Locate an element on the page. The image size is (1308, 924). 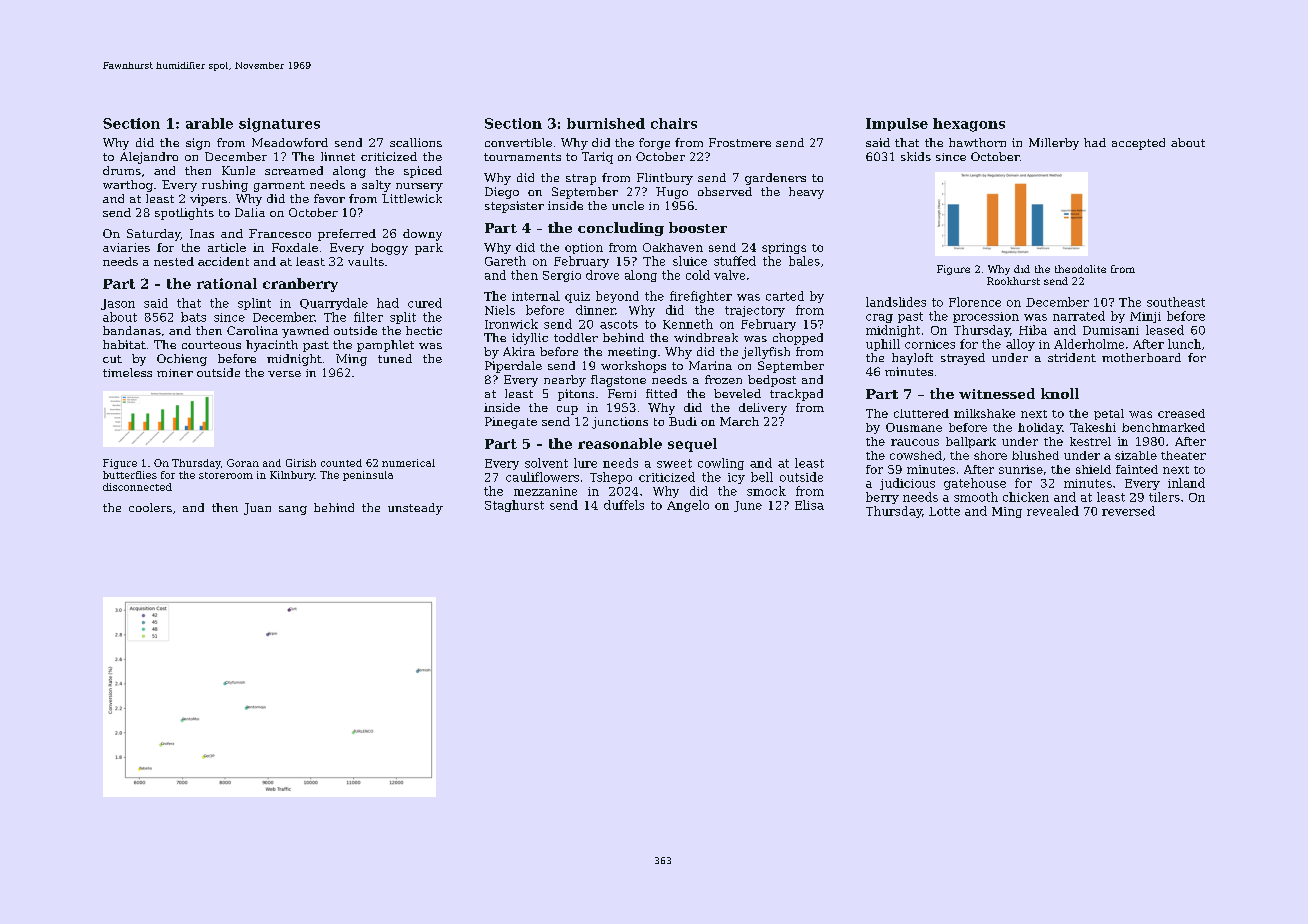
sang is located at coordinates (293, 510).
